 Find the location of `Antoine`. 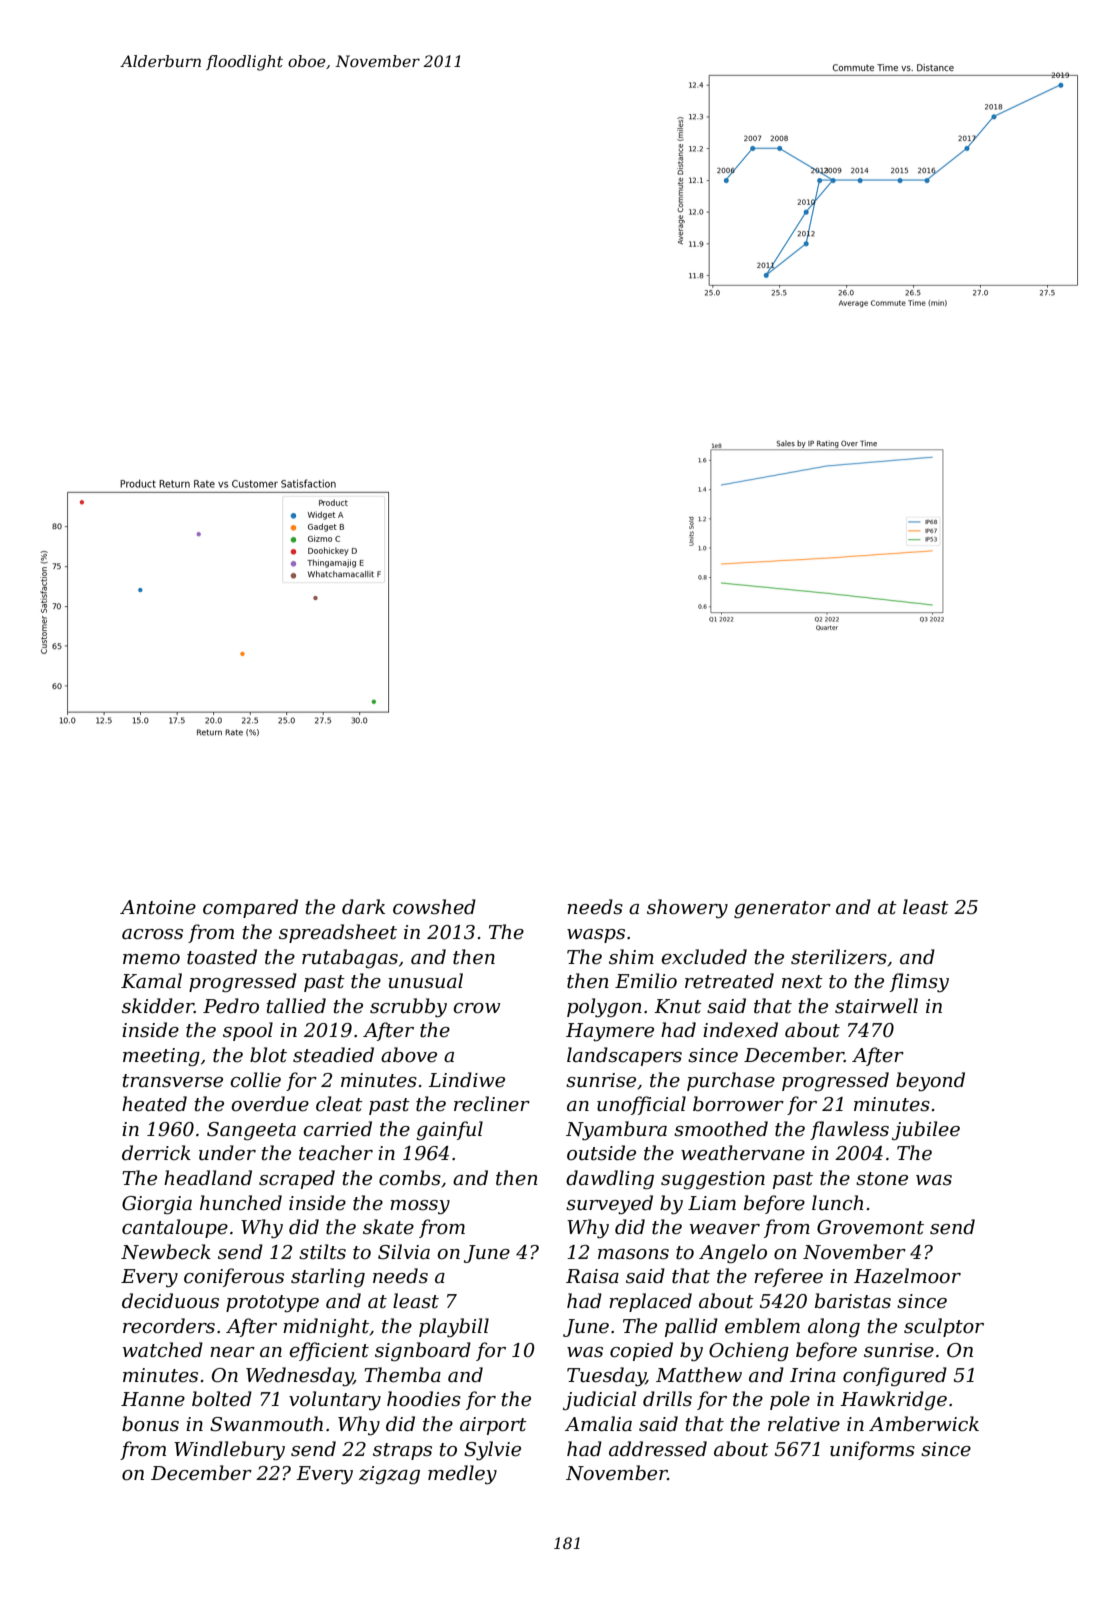

Antoine is located at coordinates (158, 907).
